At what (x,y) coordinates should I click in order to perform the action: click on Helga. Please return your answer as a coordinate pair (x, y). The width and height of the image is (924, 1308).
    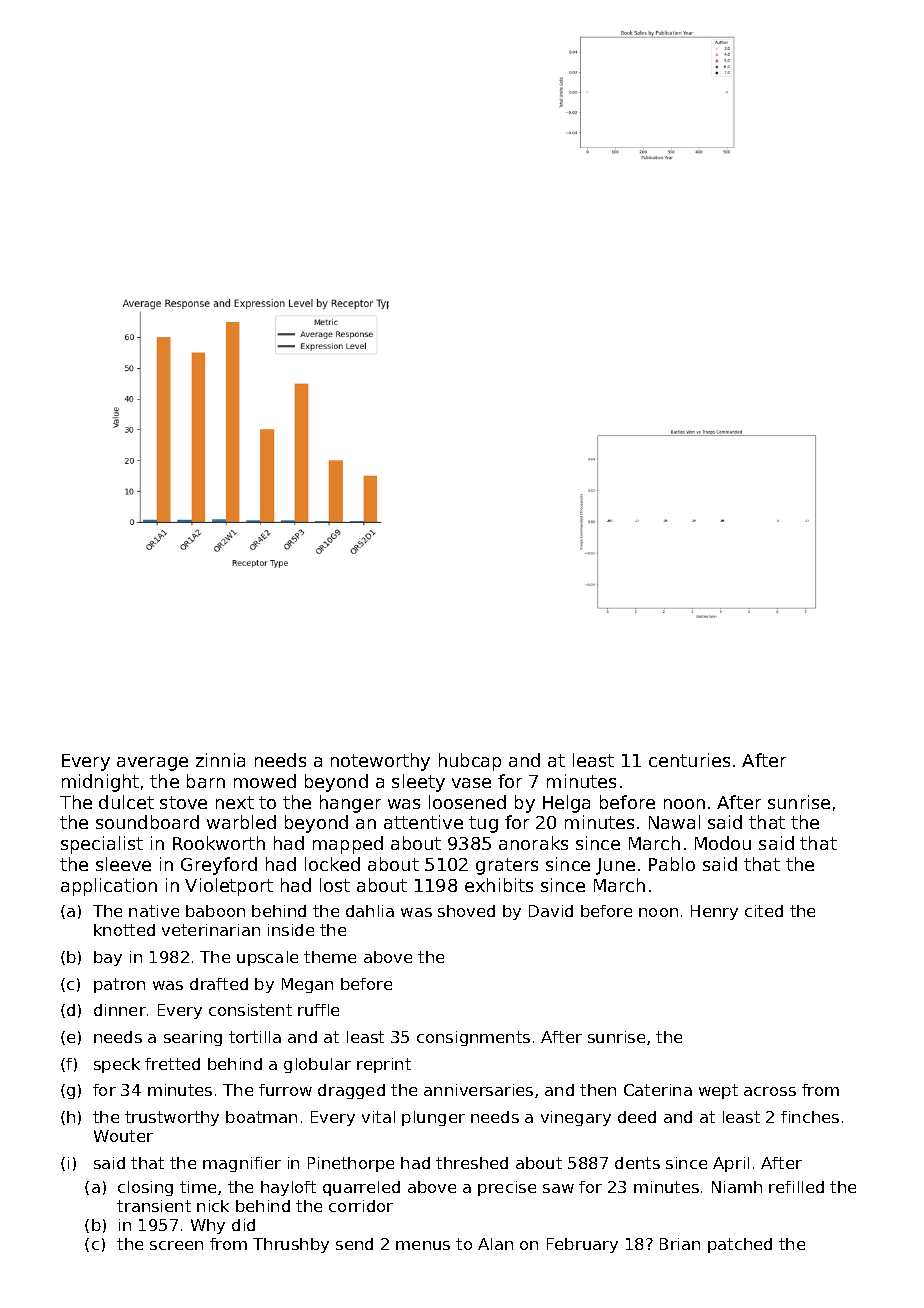
    Looking at the image, I should click on (566, 804).
